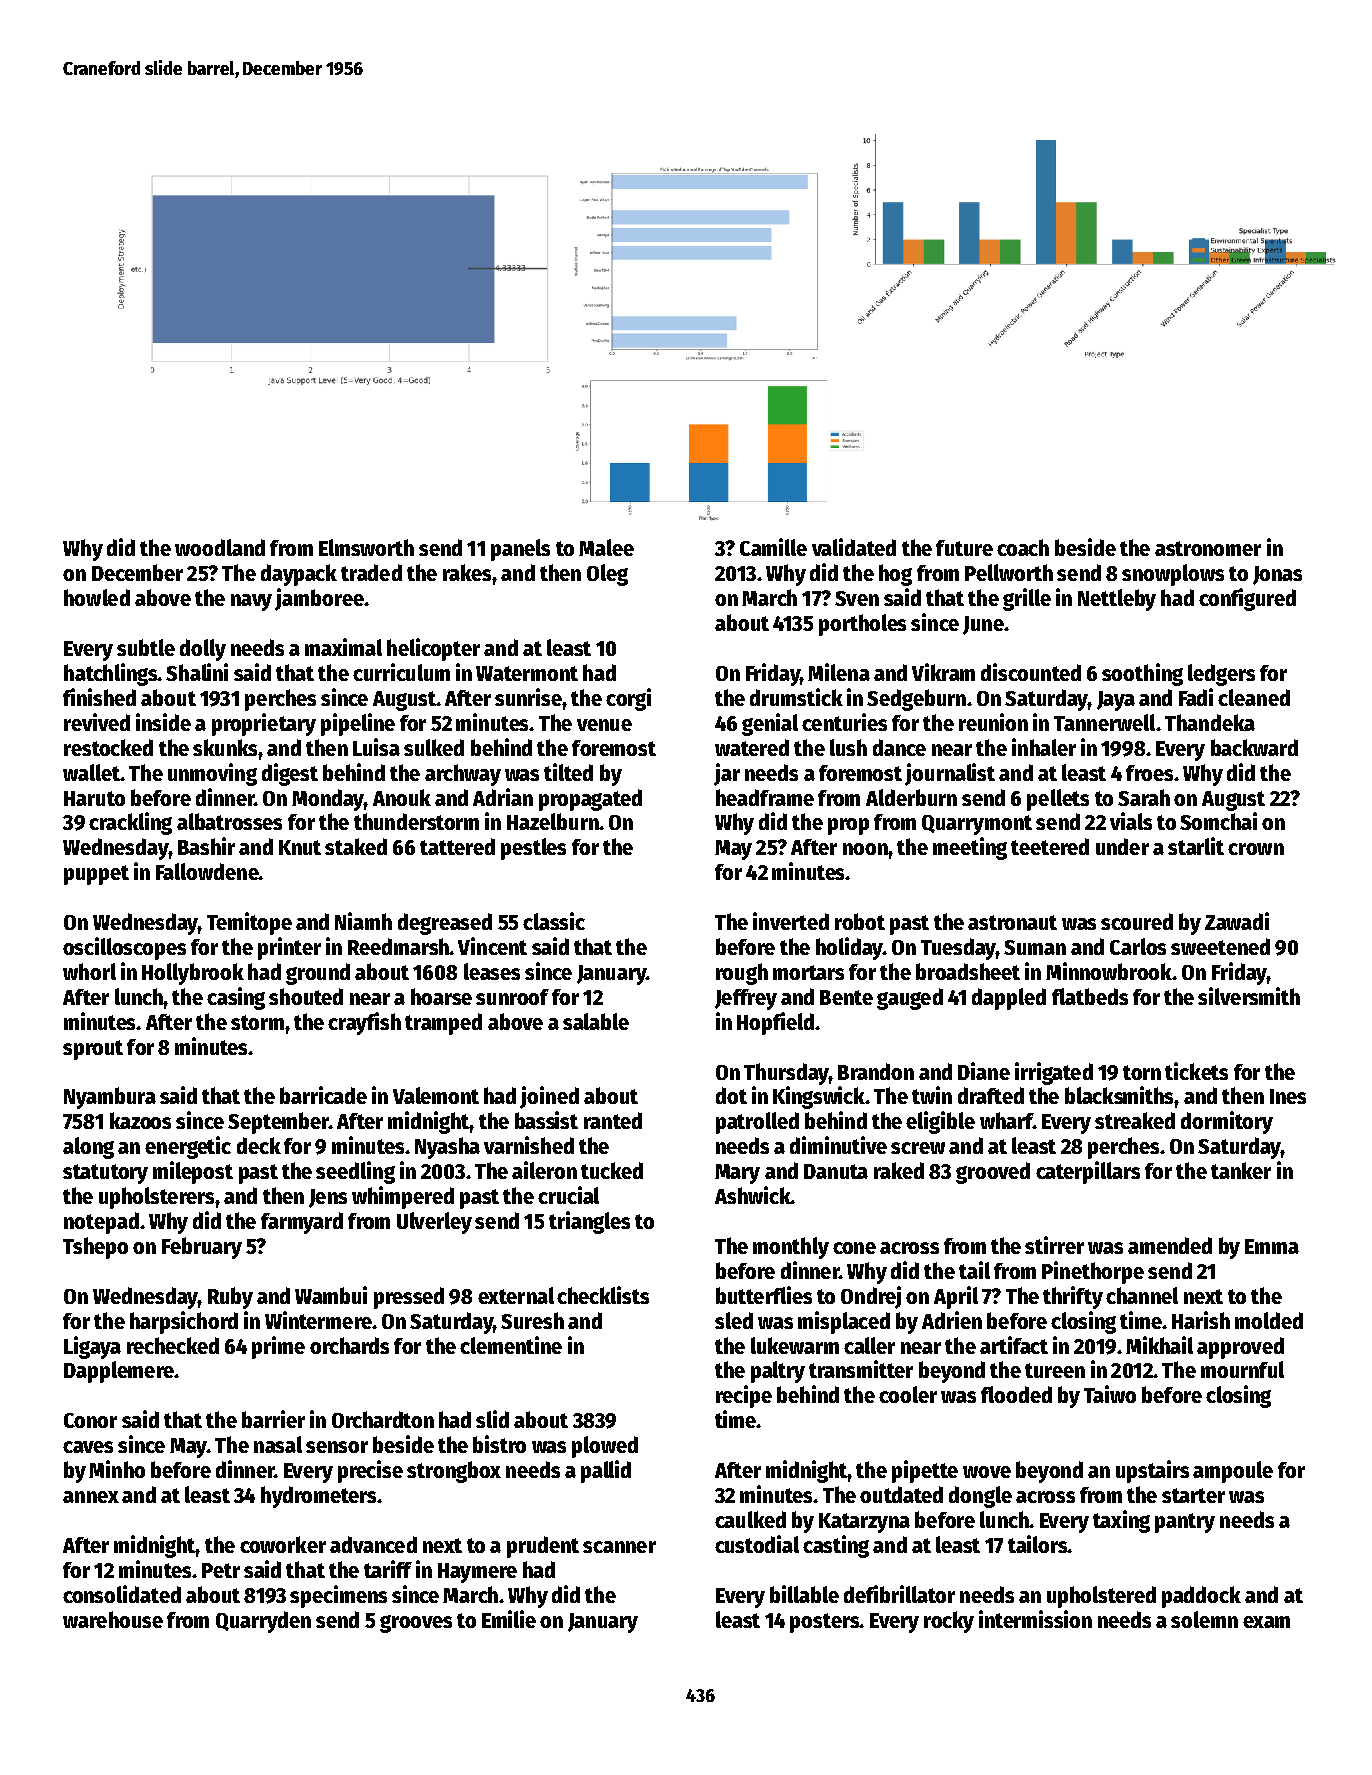 The height and width of the page is (1775, 1372). I want to click on woodland, so click(220, 547).
